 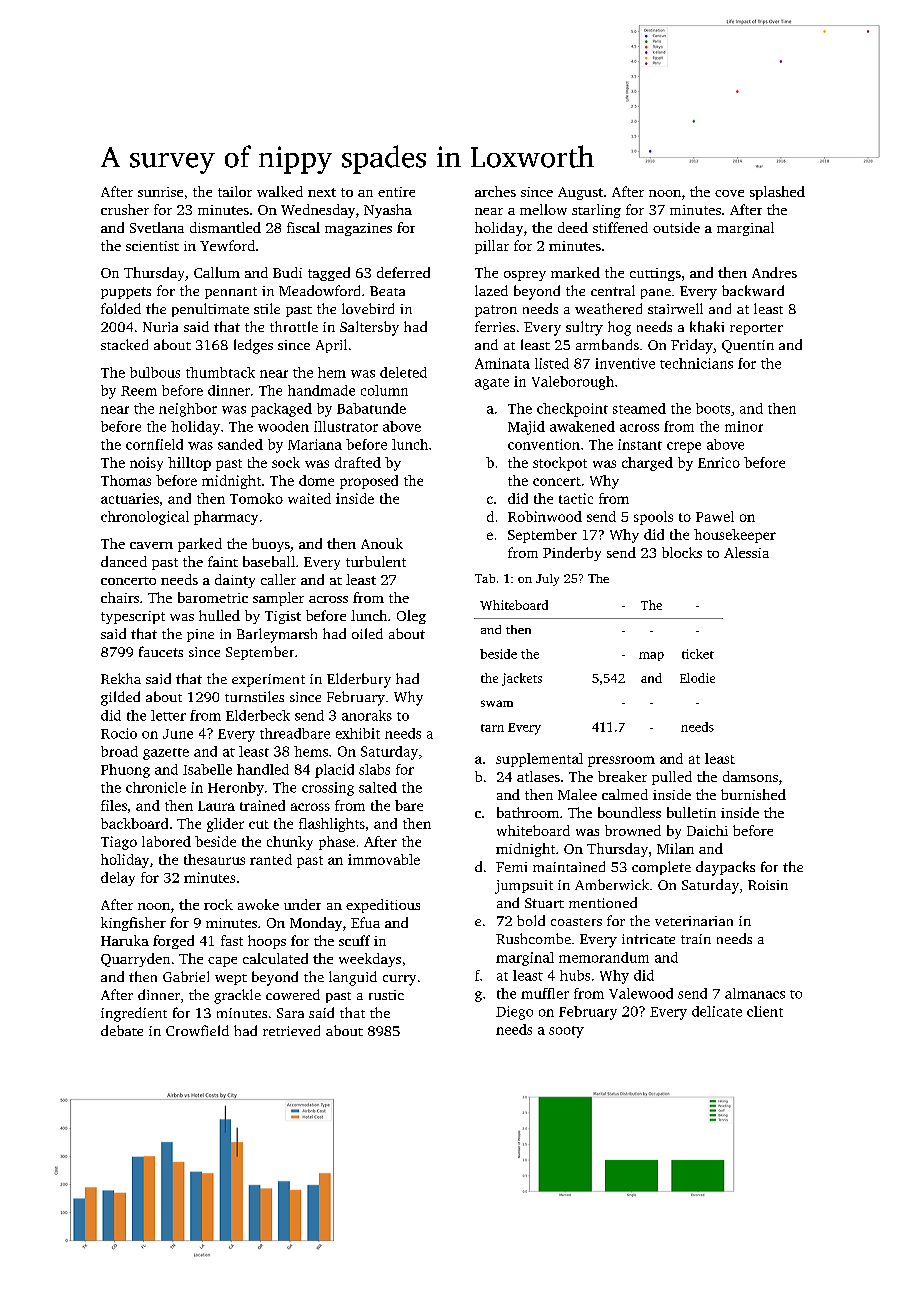 I want to click on Anouk, so click(x=382, y=543).
